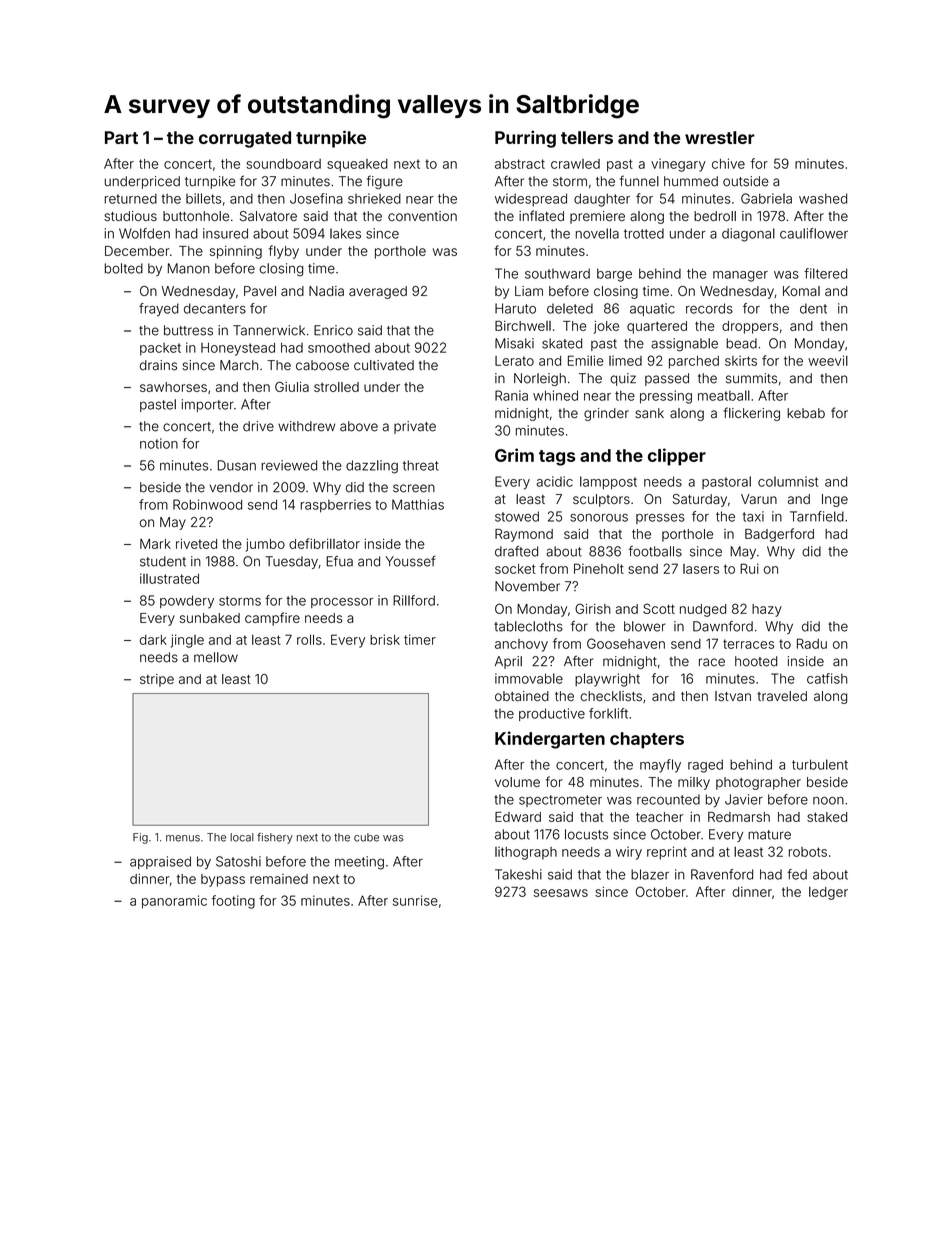 This document has width=952, height=1233. What do you see at coordinates (525, 139) in the document?
I see `Purring` at bounding box center [525, 139].
